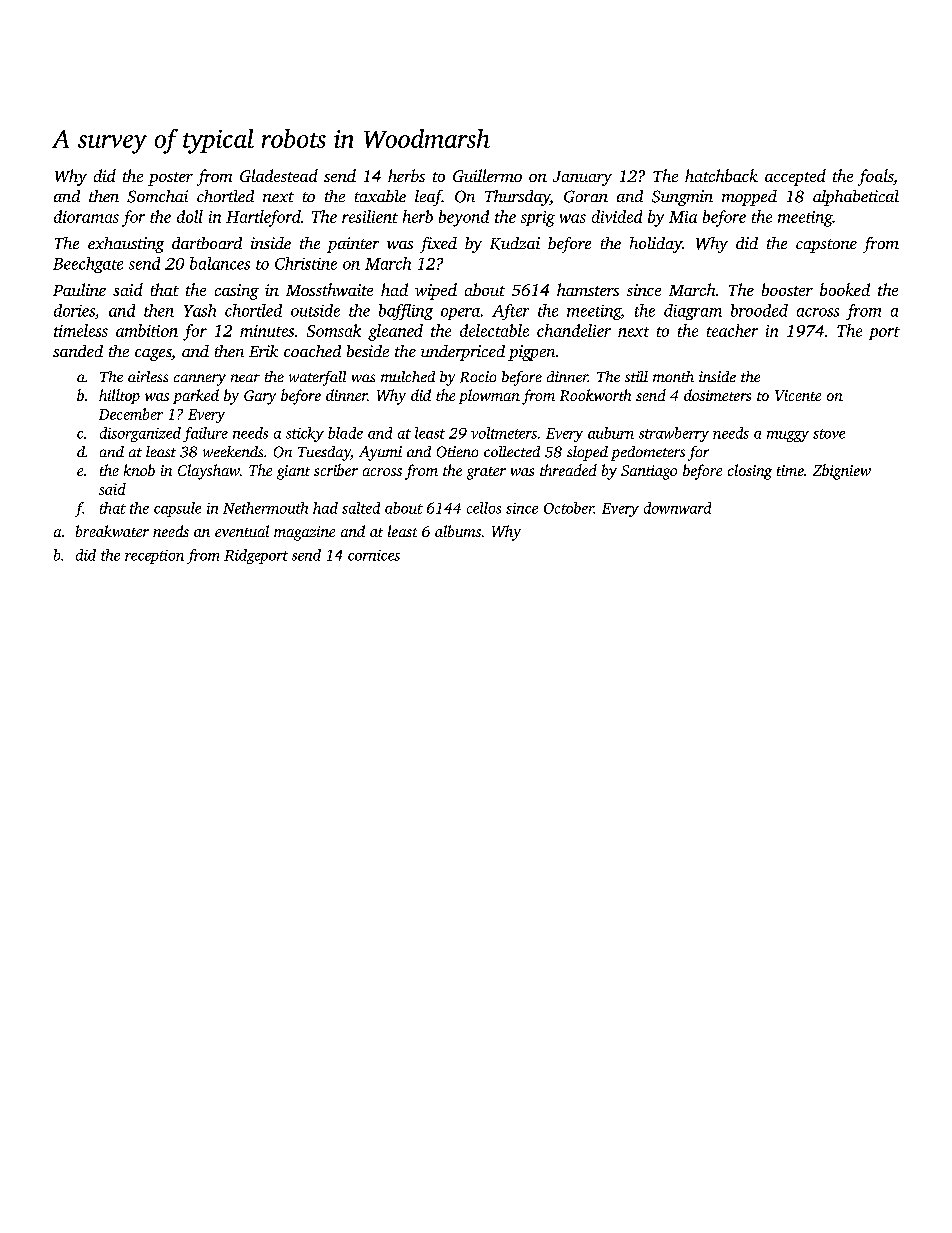  What do you see at coordinates (649, 472) in the screenshot?
I see `Santiago` at bounding box center [649, 472].
